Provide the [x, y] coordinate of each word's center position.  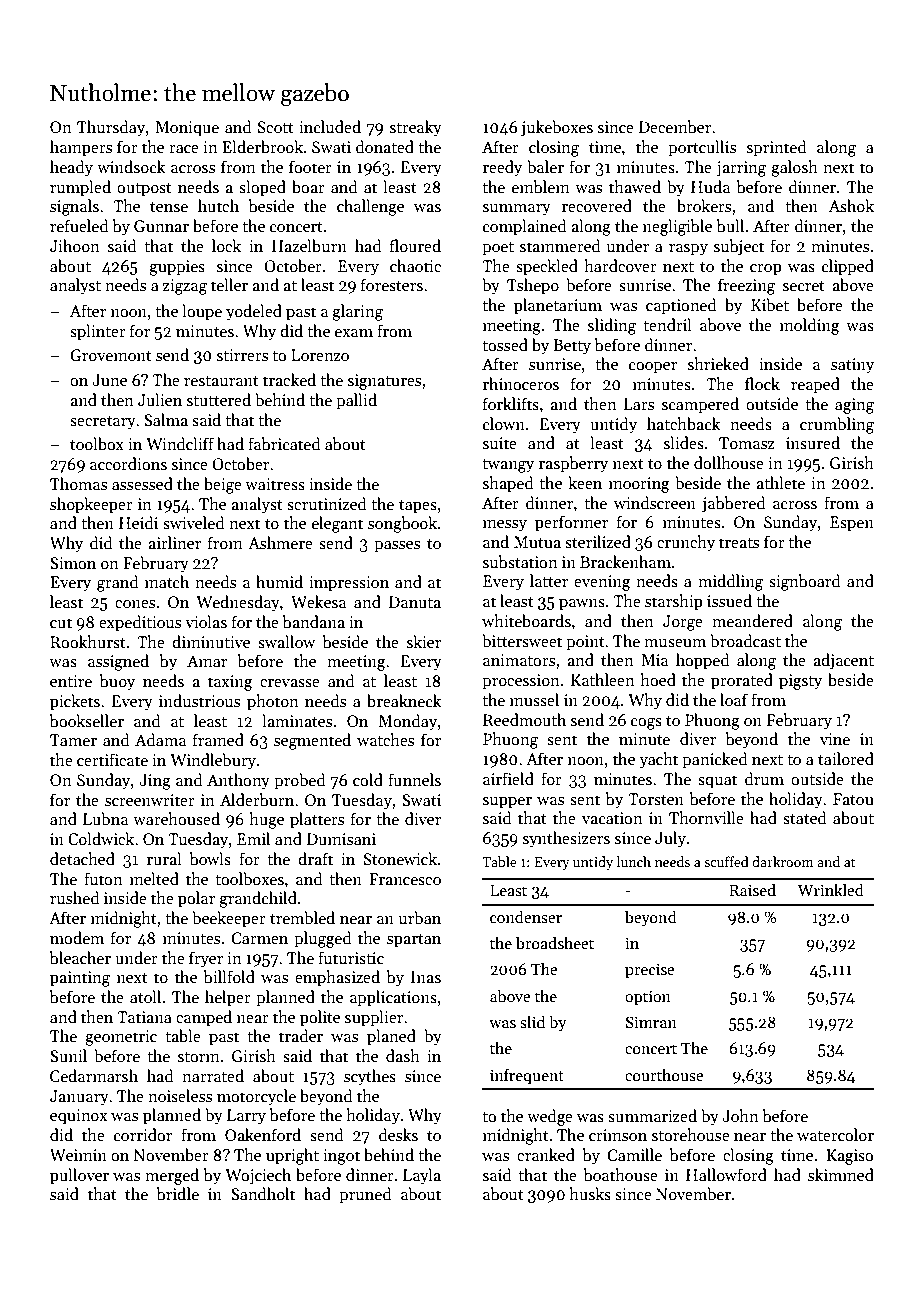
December [675, 127]
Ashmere [280, 542]
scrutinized [327, 504]
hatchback [684, 423]
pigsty [800, 682]
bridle [177, 1194]
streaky [416, 128]
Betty [572, 347]
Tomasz [747, 443]
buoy [117, 682]
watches [385, 739]
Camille [635, 1155]
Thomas [78, 483]
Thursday [111, 128]
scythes [370, 1077]
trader [301, 1035]
